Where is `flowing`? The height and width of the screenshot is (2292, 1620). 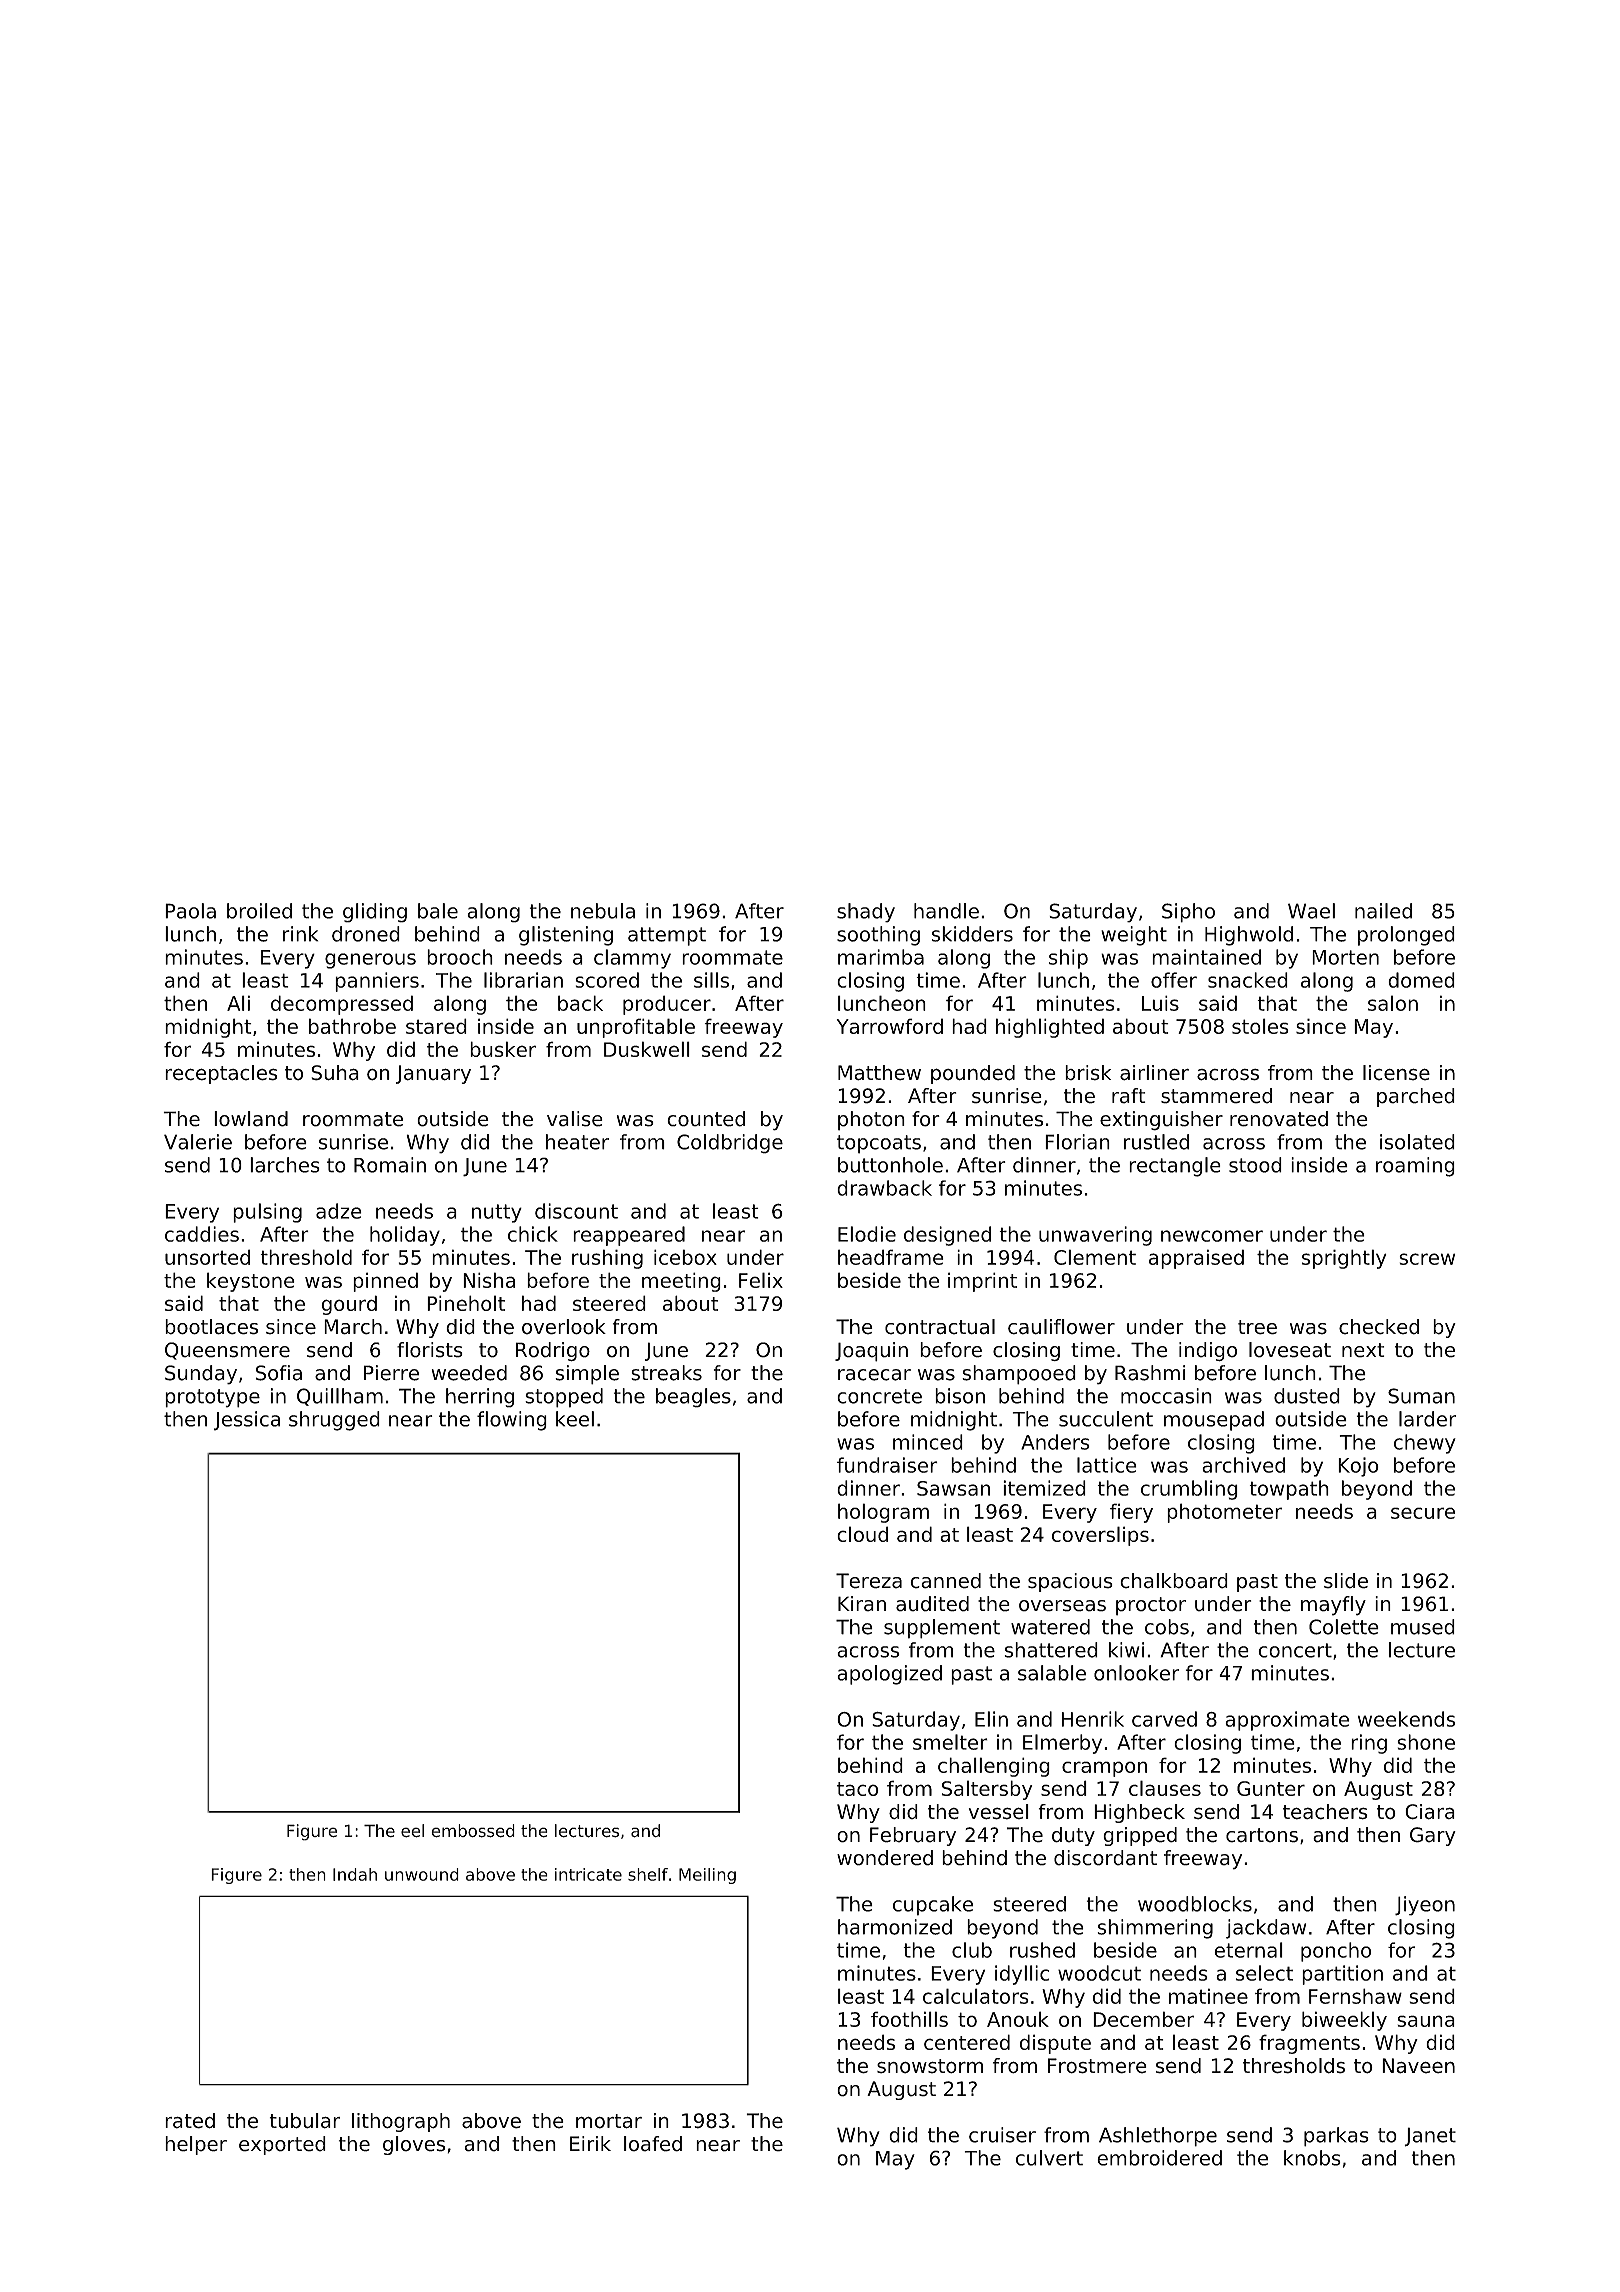 flowing is located at coordinates (512, 1421).
